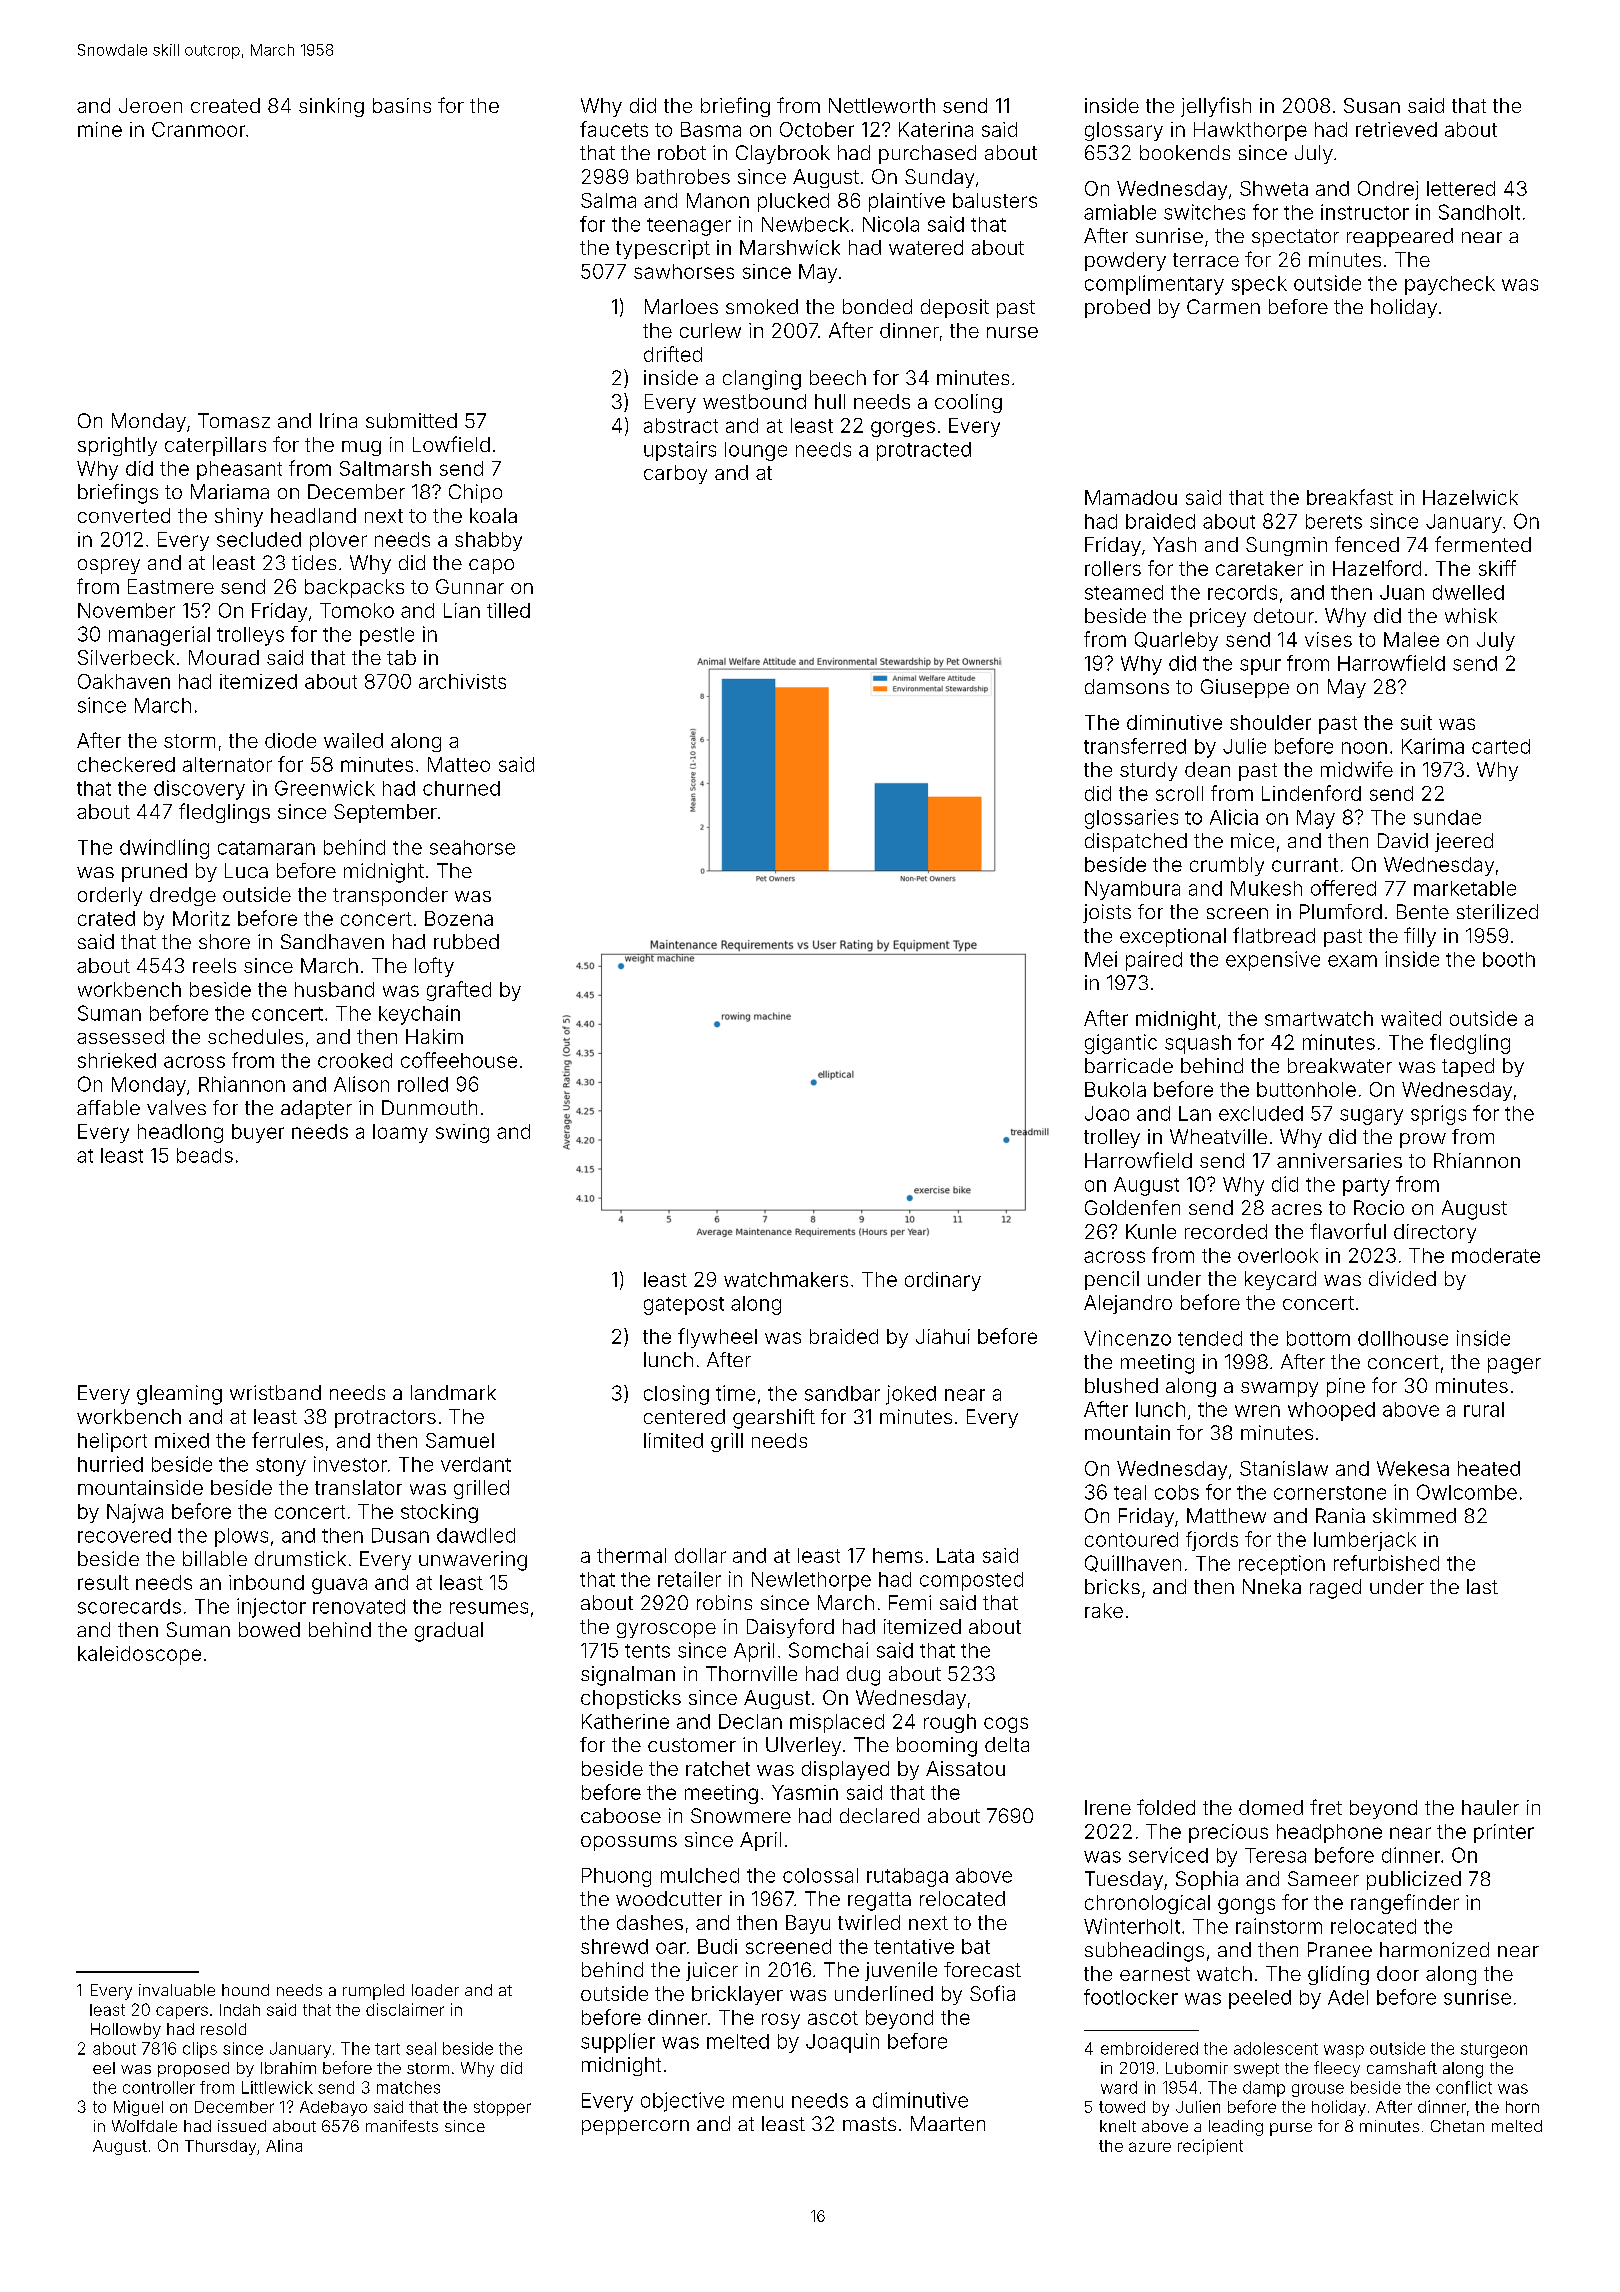 This screenshot has height=2292, width=1620. Describe the element at coordinates (402, 105) in the screenshot. I see `basins` at that location.
